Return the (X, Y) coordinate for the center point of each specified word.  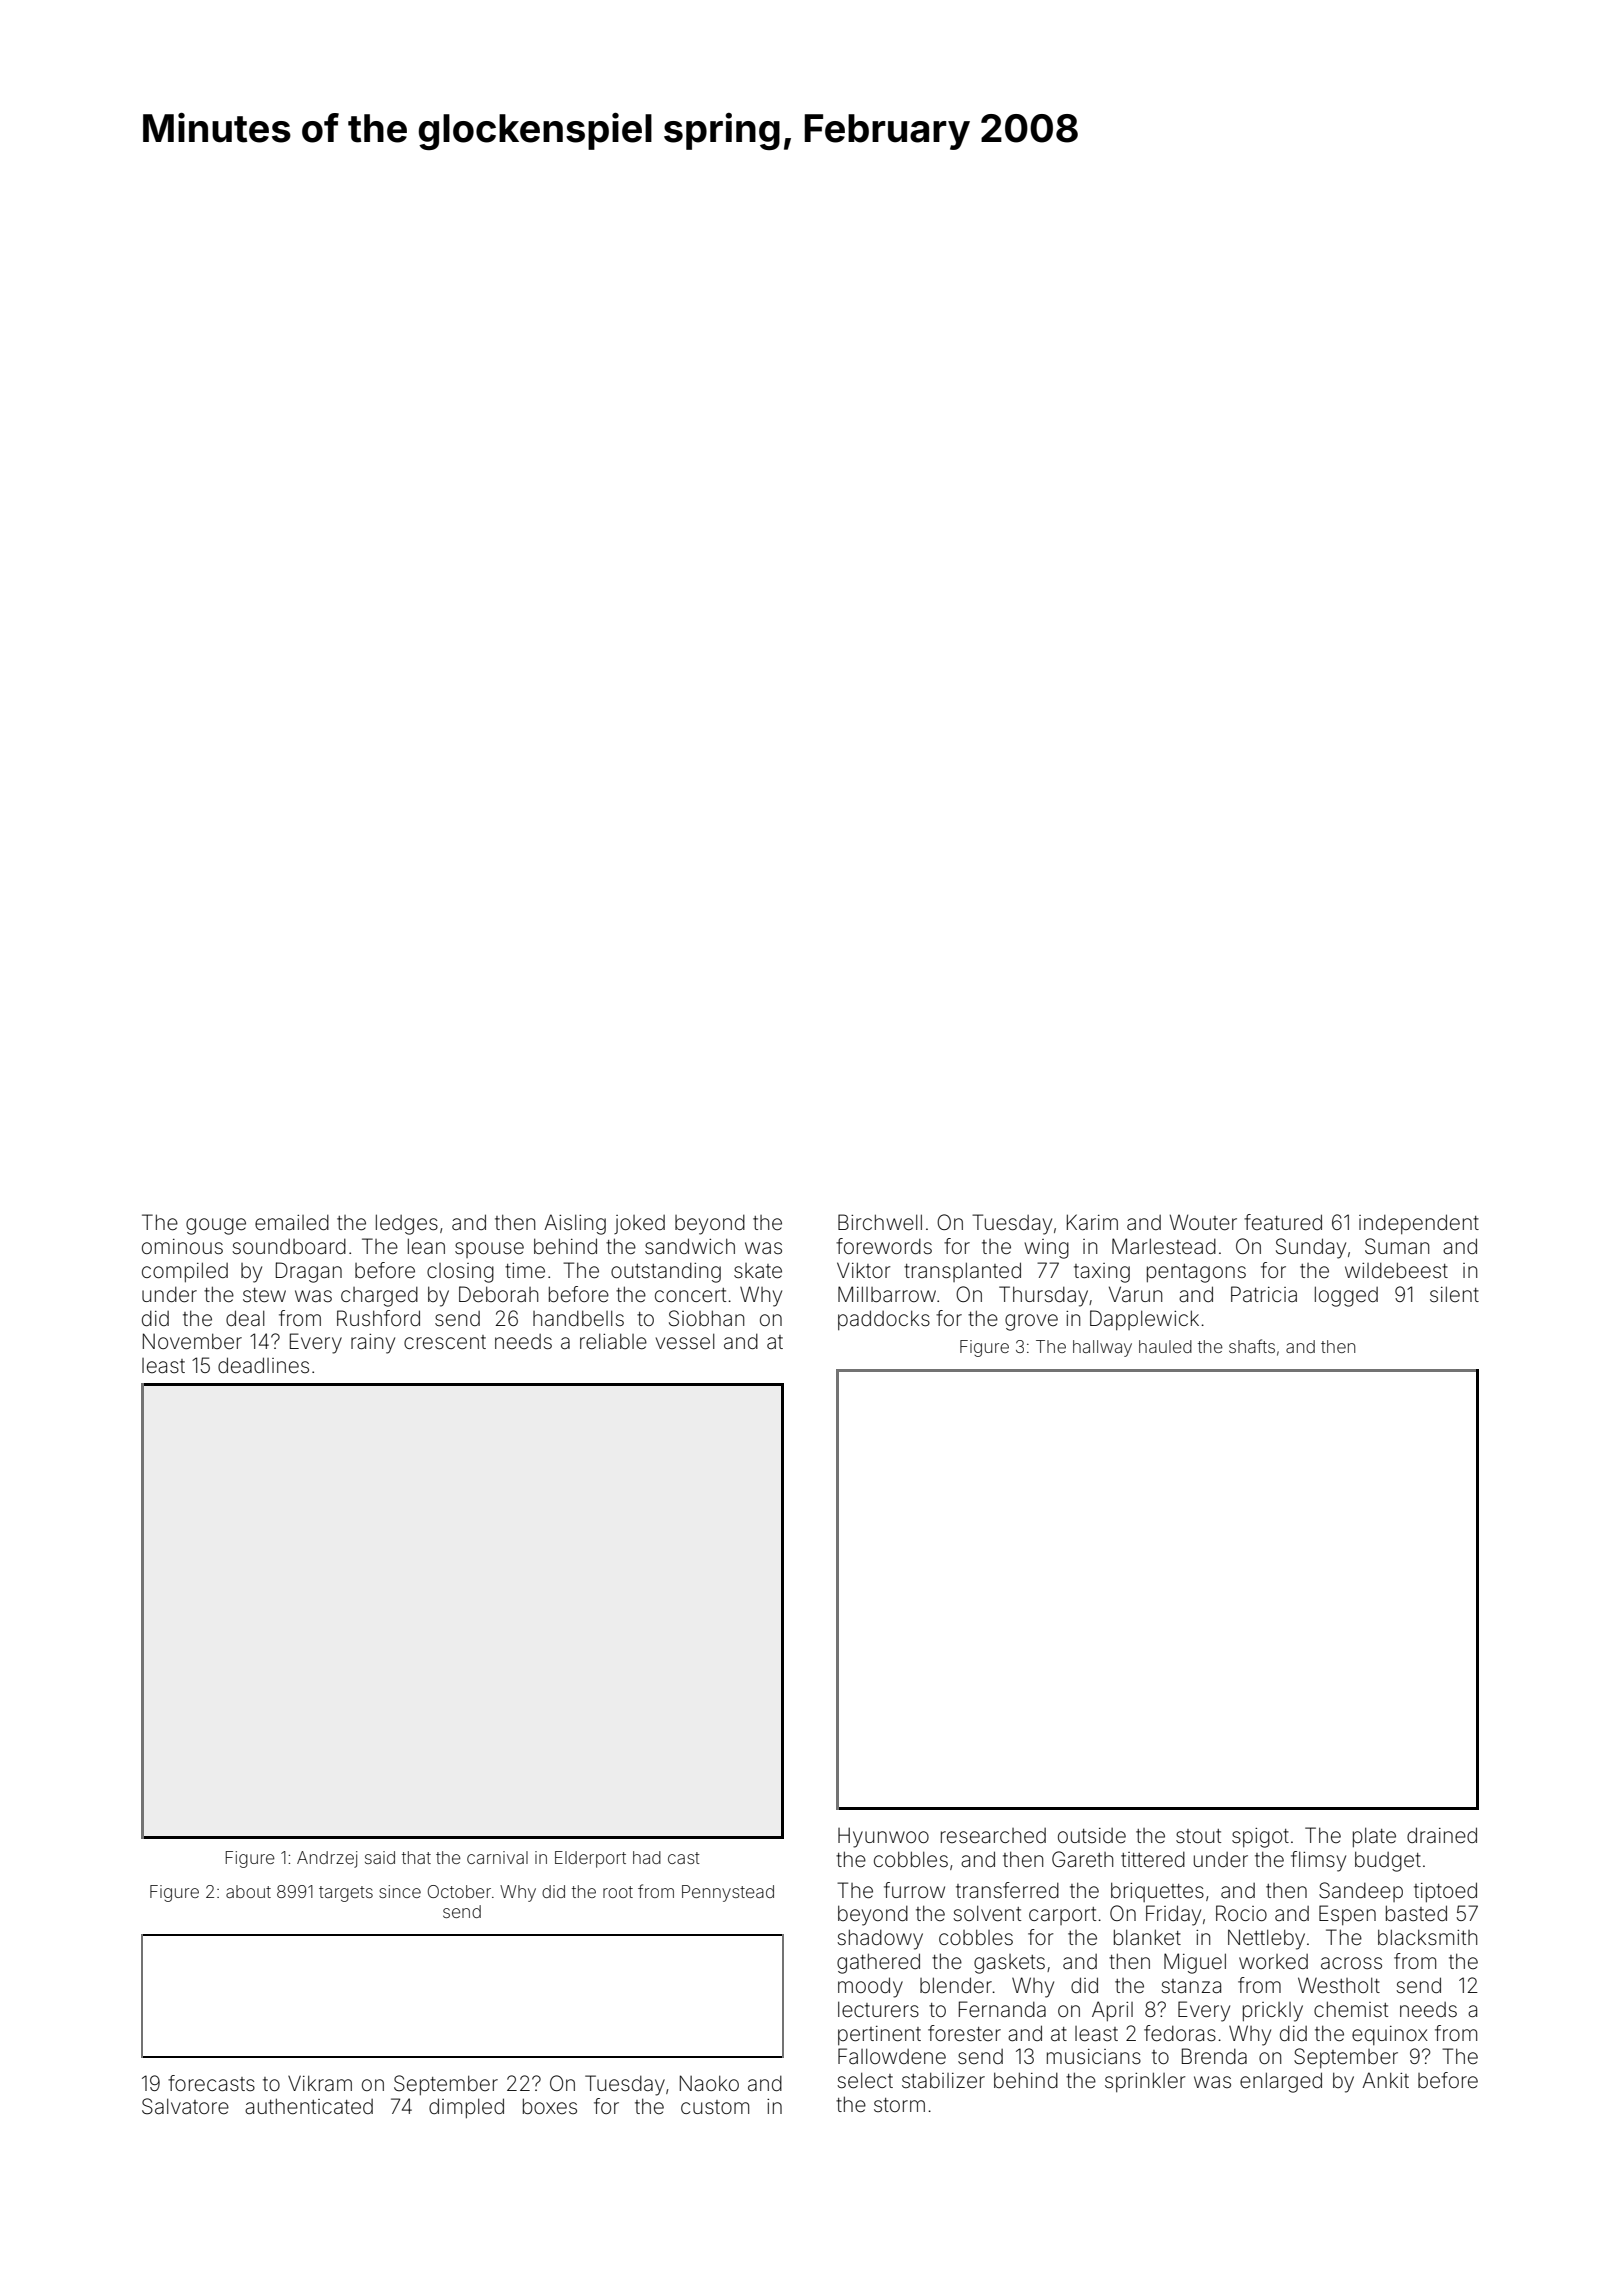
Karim (1092, 1222)
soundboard (289, 1246)
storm (899, 2105)
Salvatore (185, 2106)
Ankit (1385, 2080)
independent (1419, 1224)
